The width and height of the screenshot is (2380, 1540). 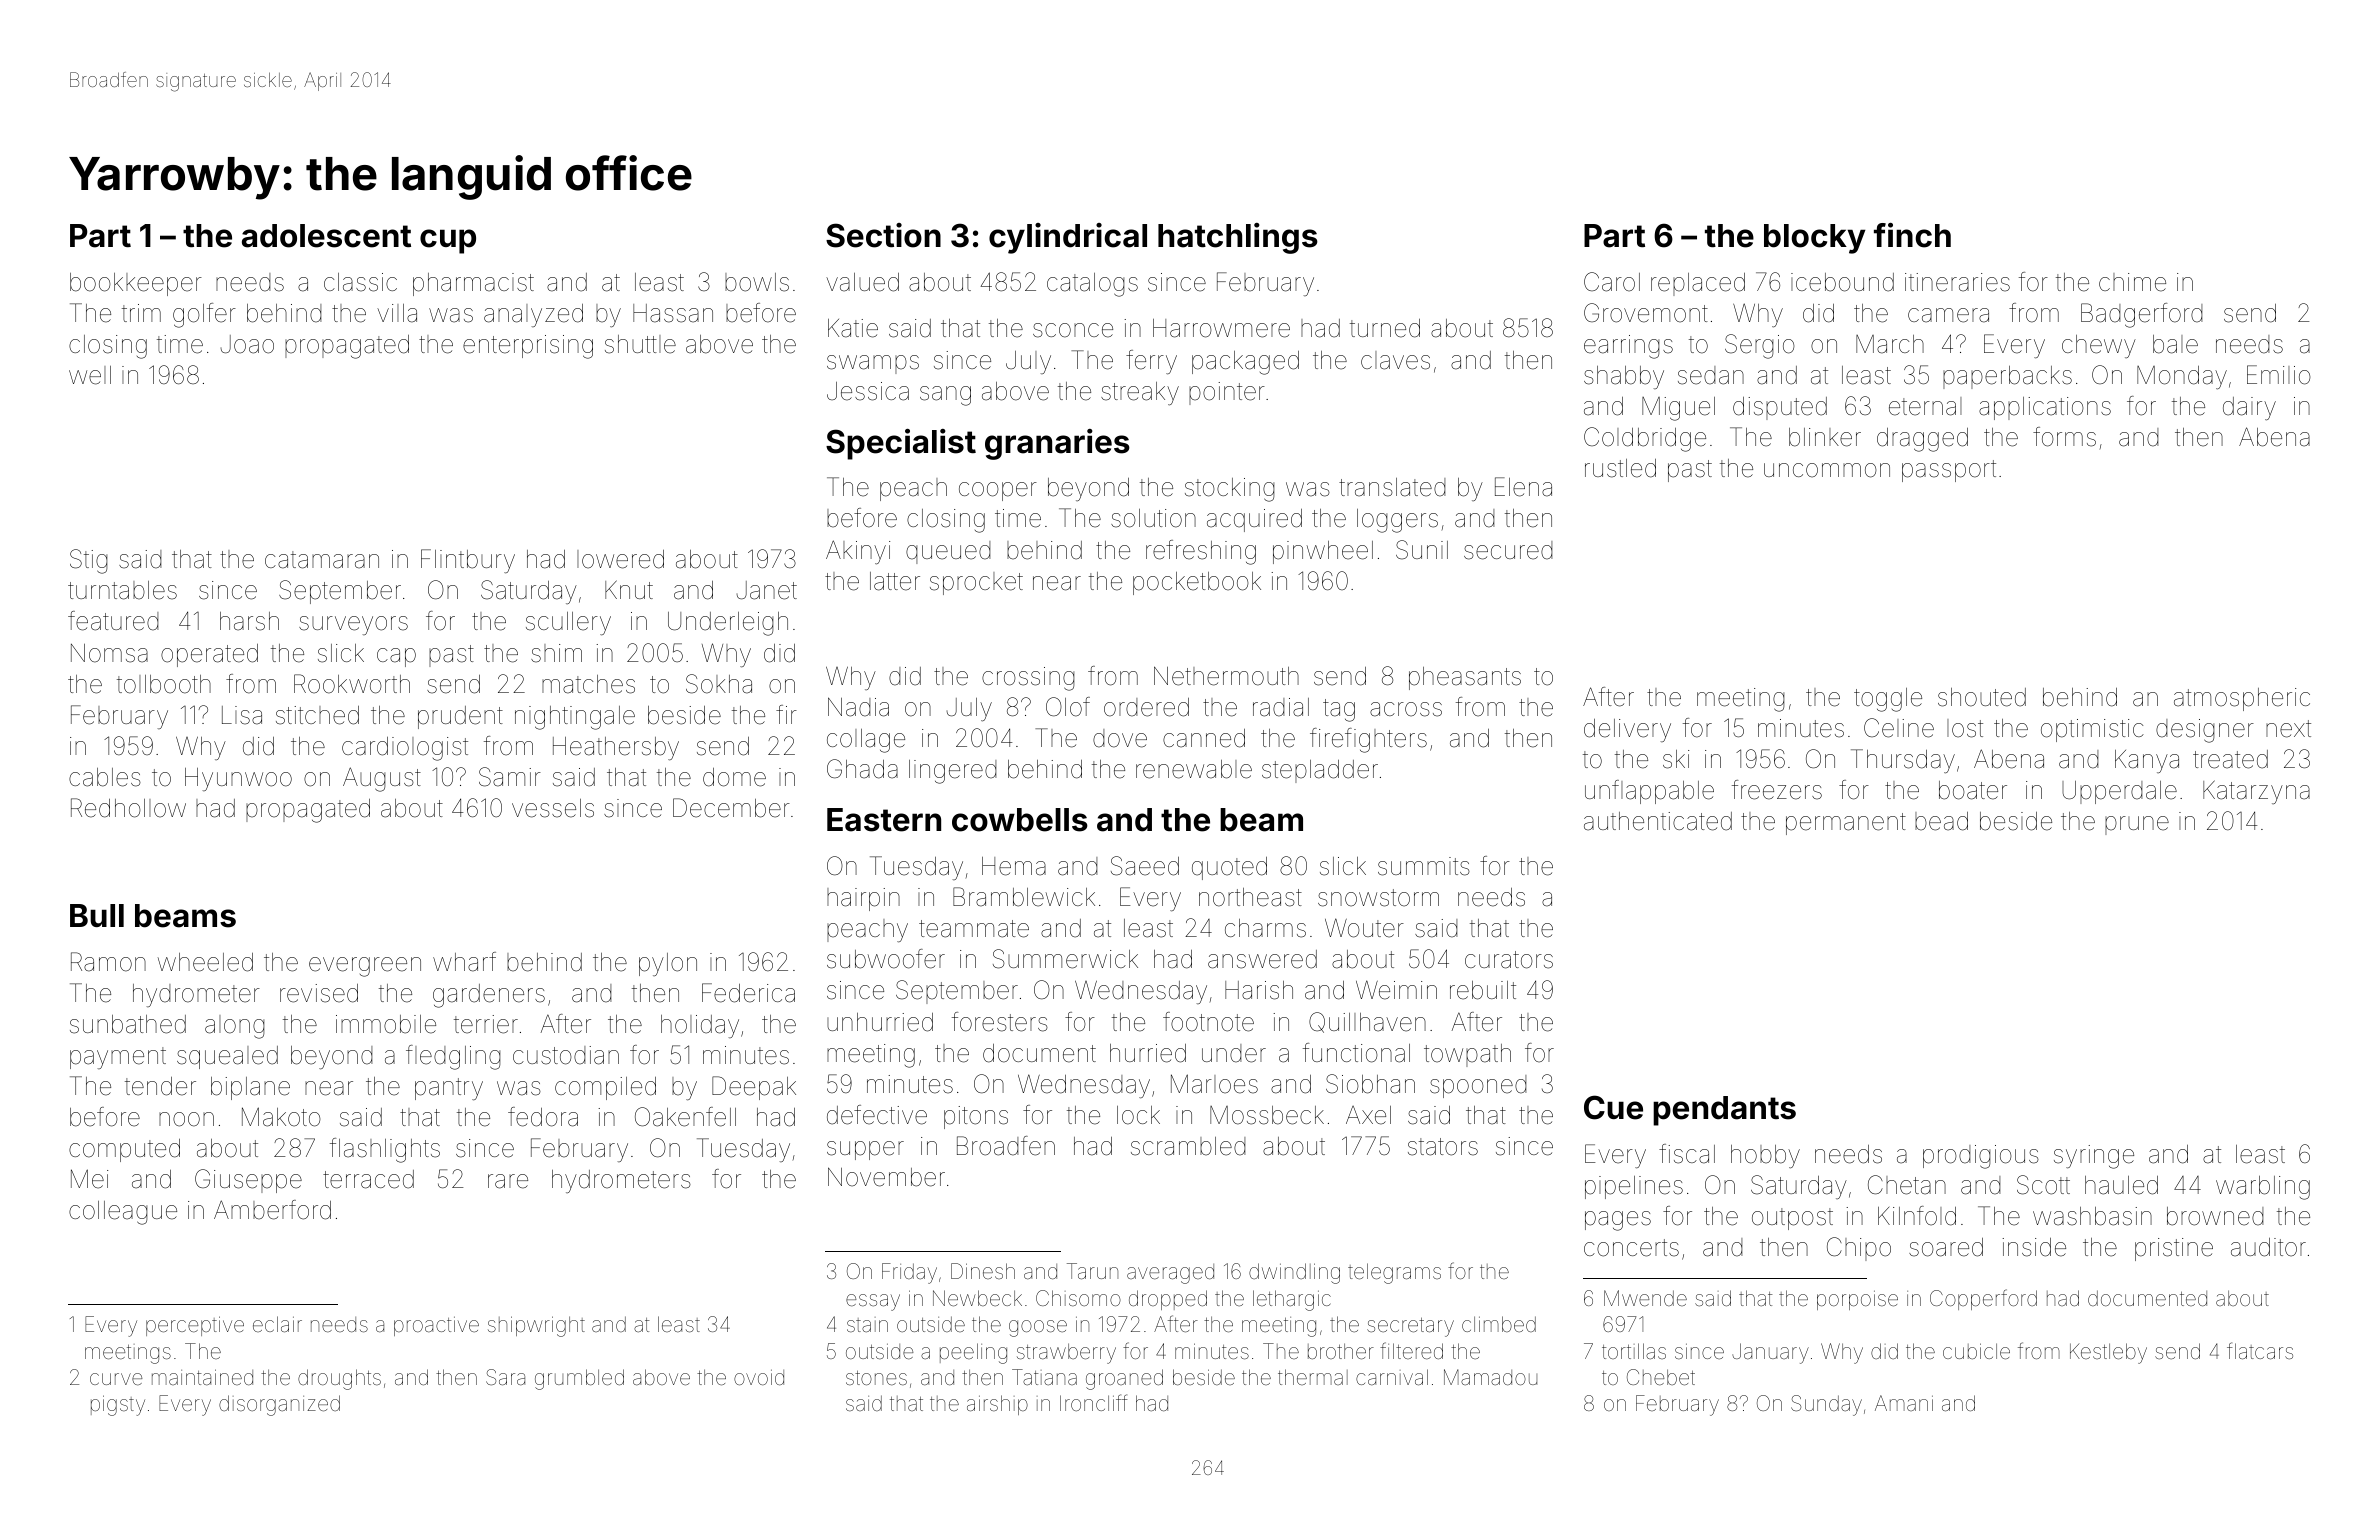 What do you see at coordinates (1066, 1353) in the screenshot?
I see `strawberry` at bounding box center [1066, 1353].
